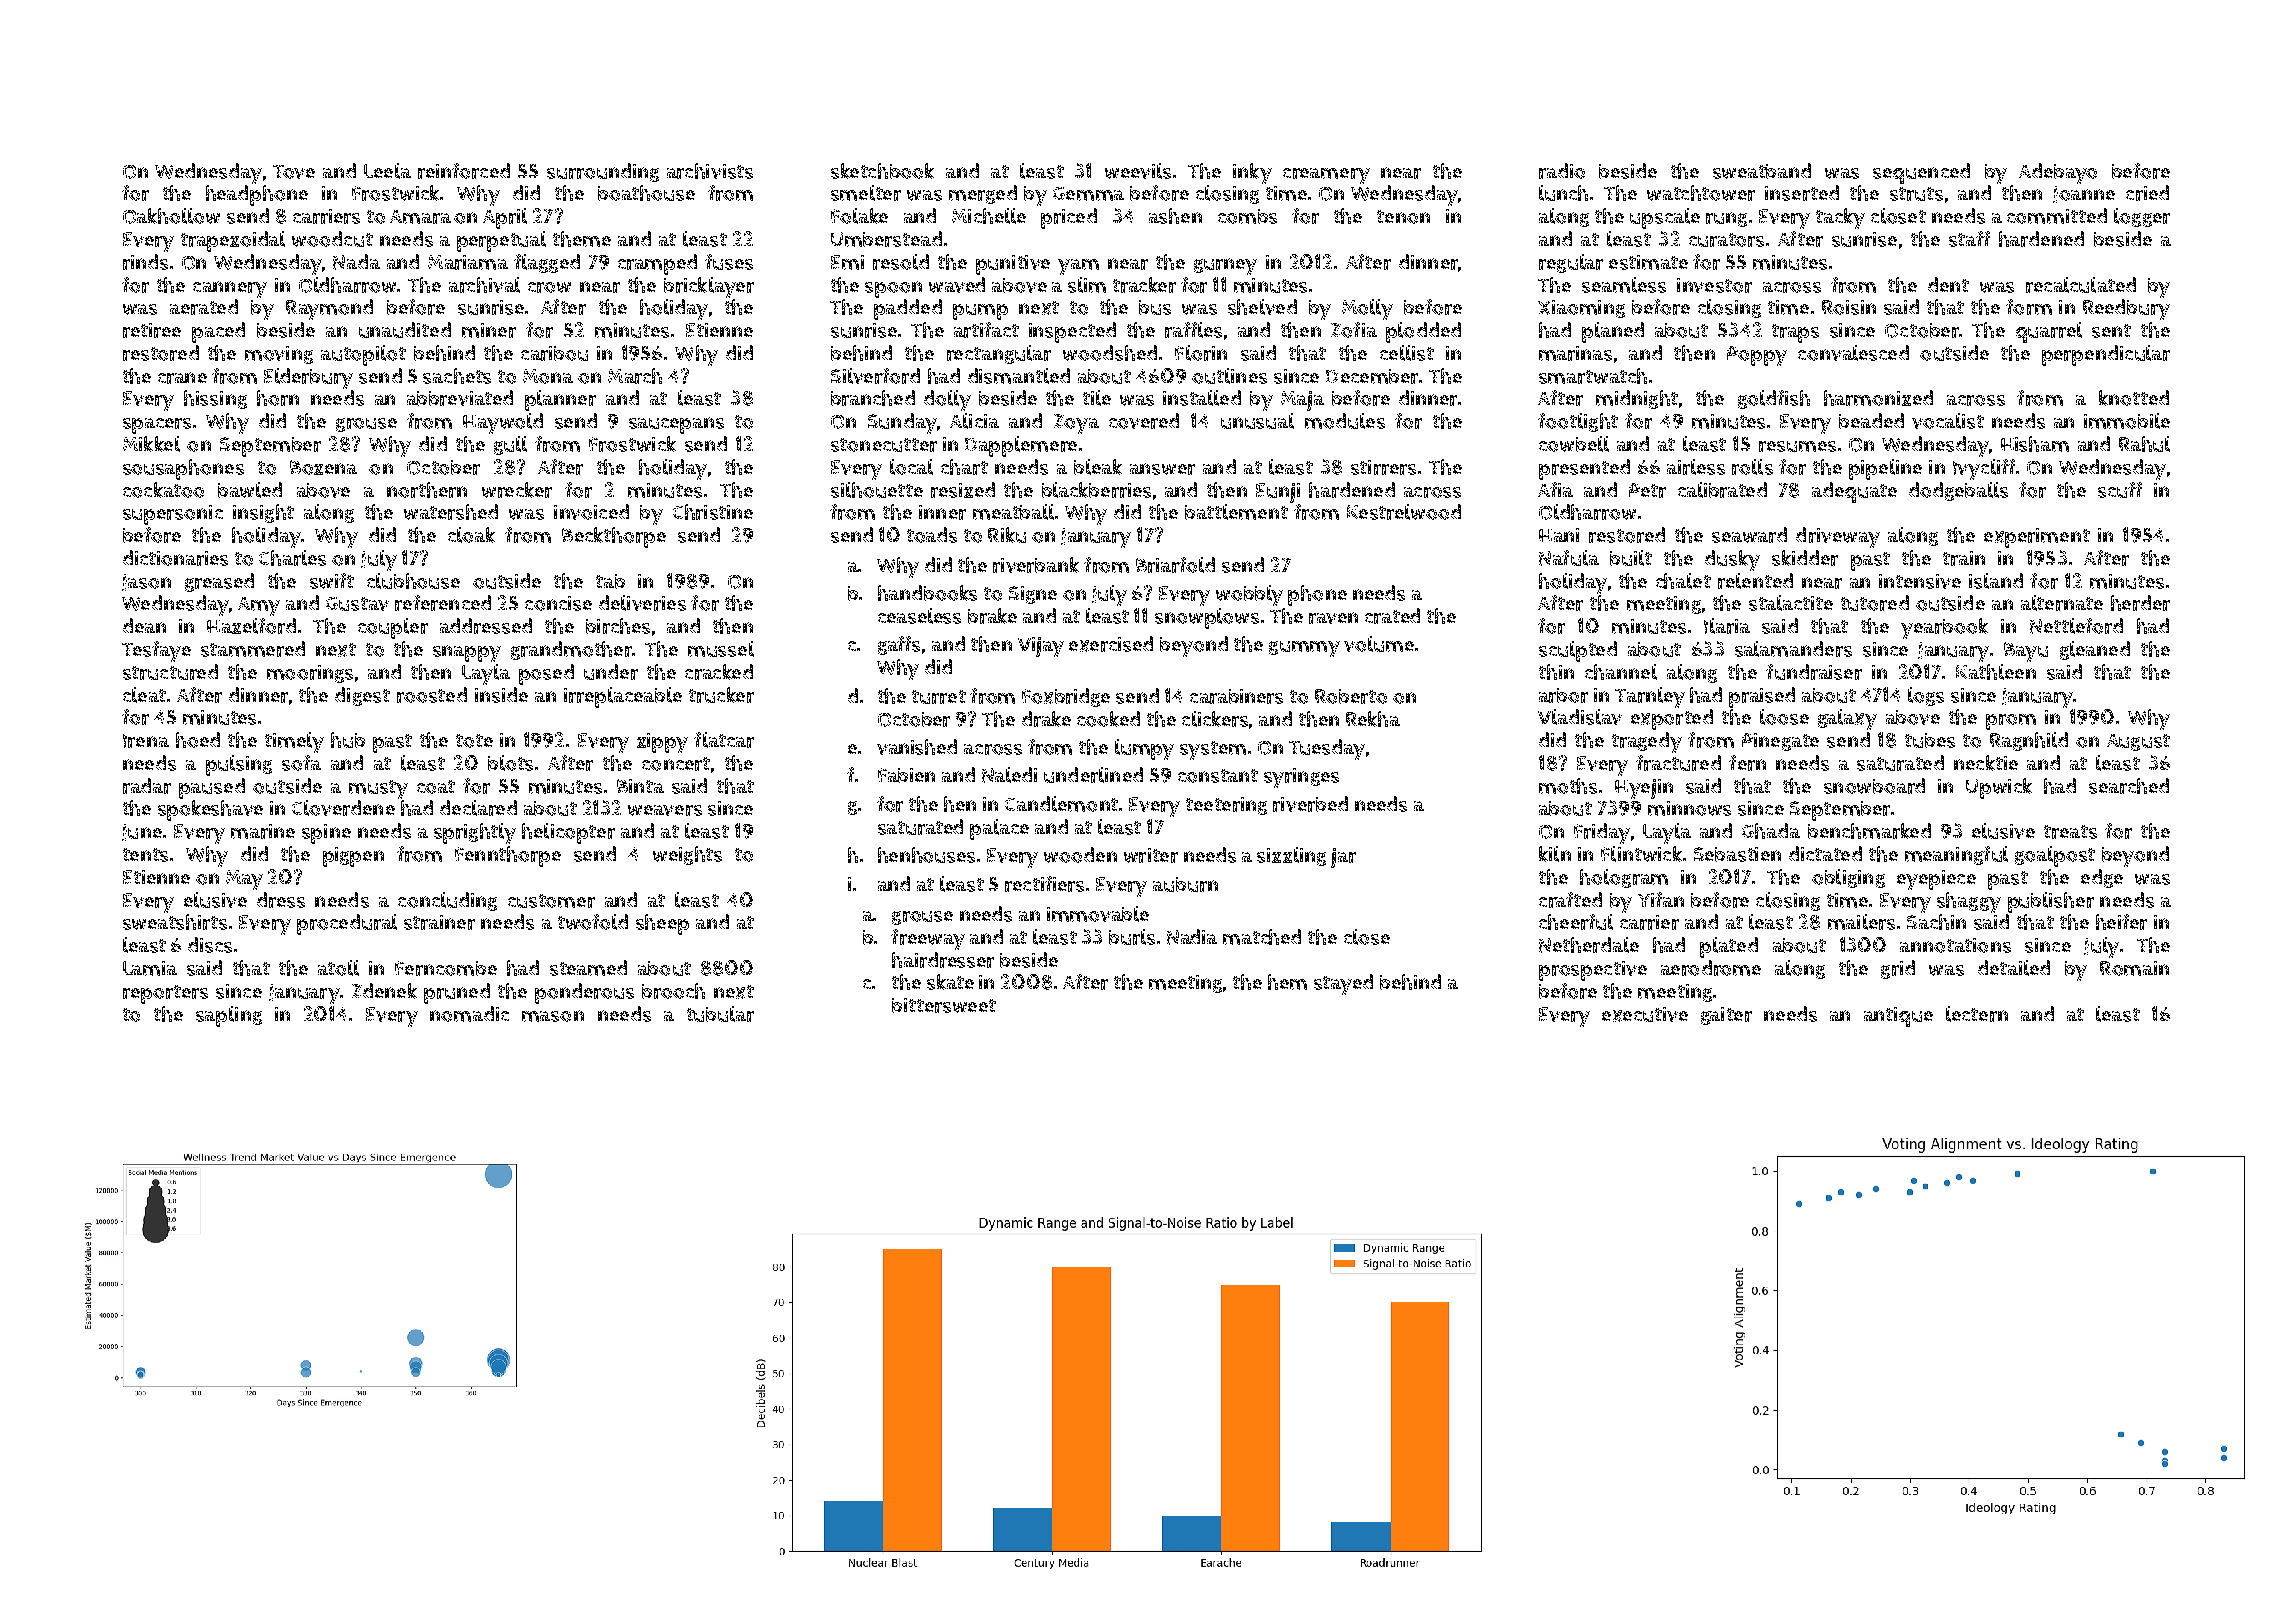 This page has width=2292, height=1620. I want to click on Tove, so click(294, 172).
